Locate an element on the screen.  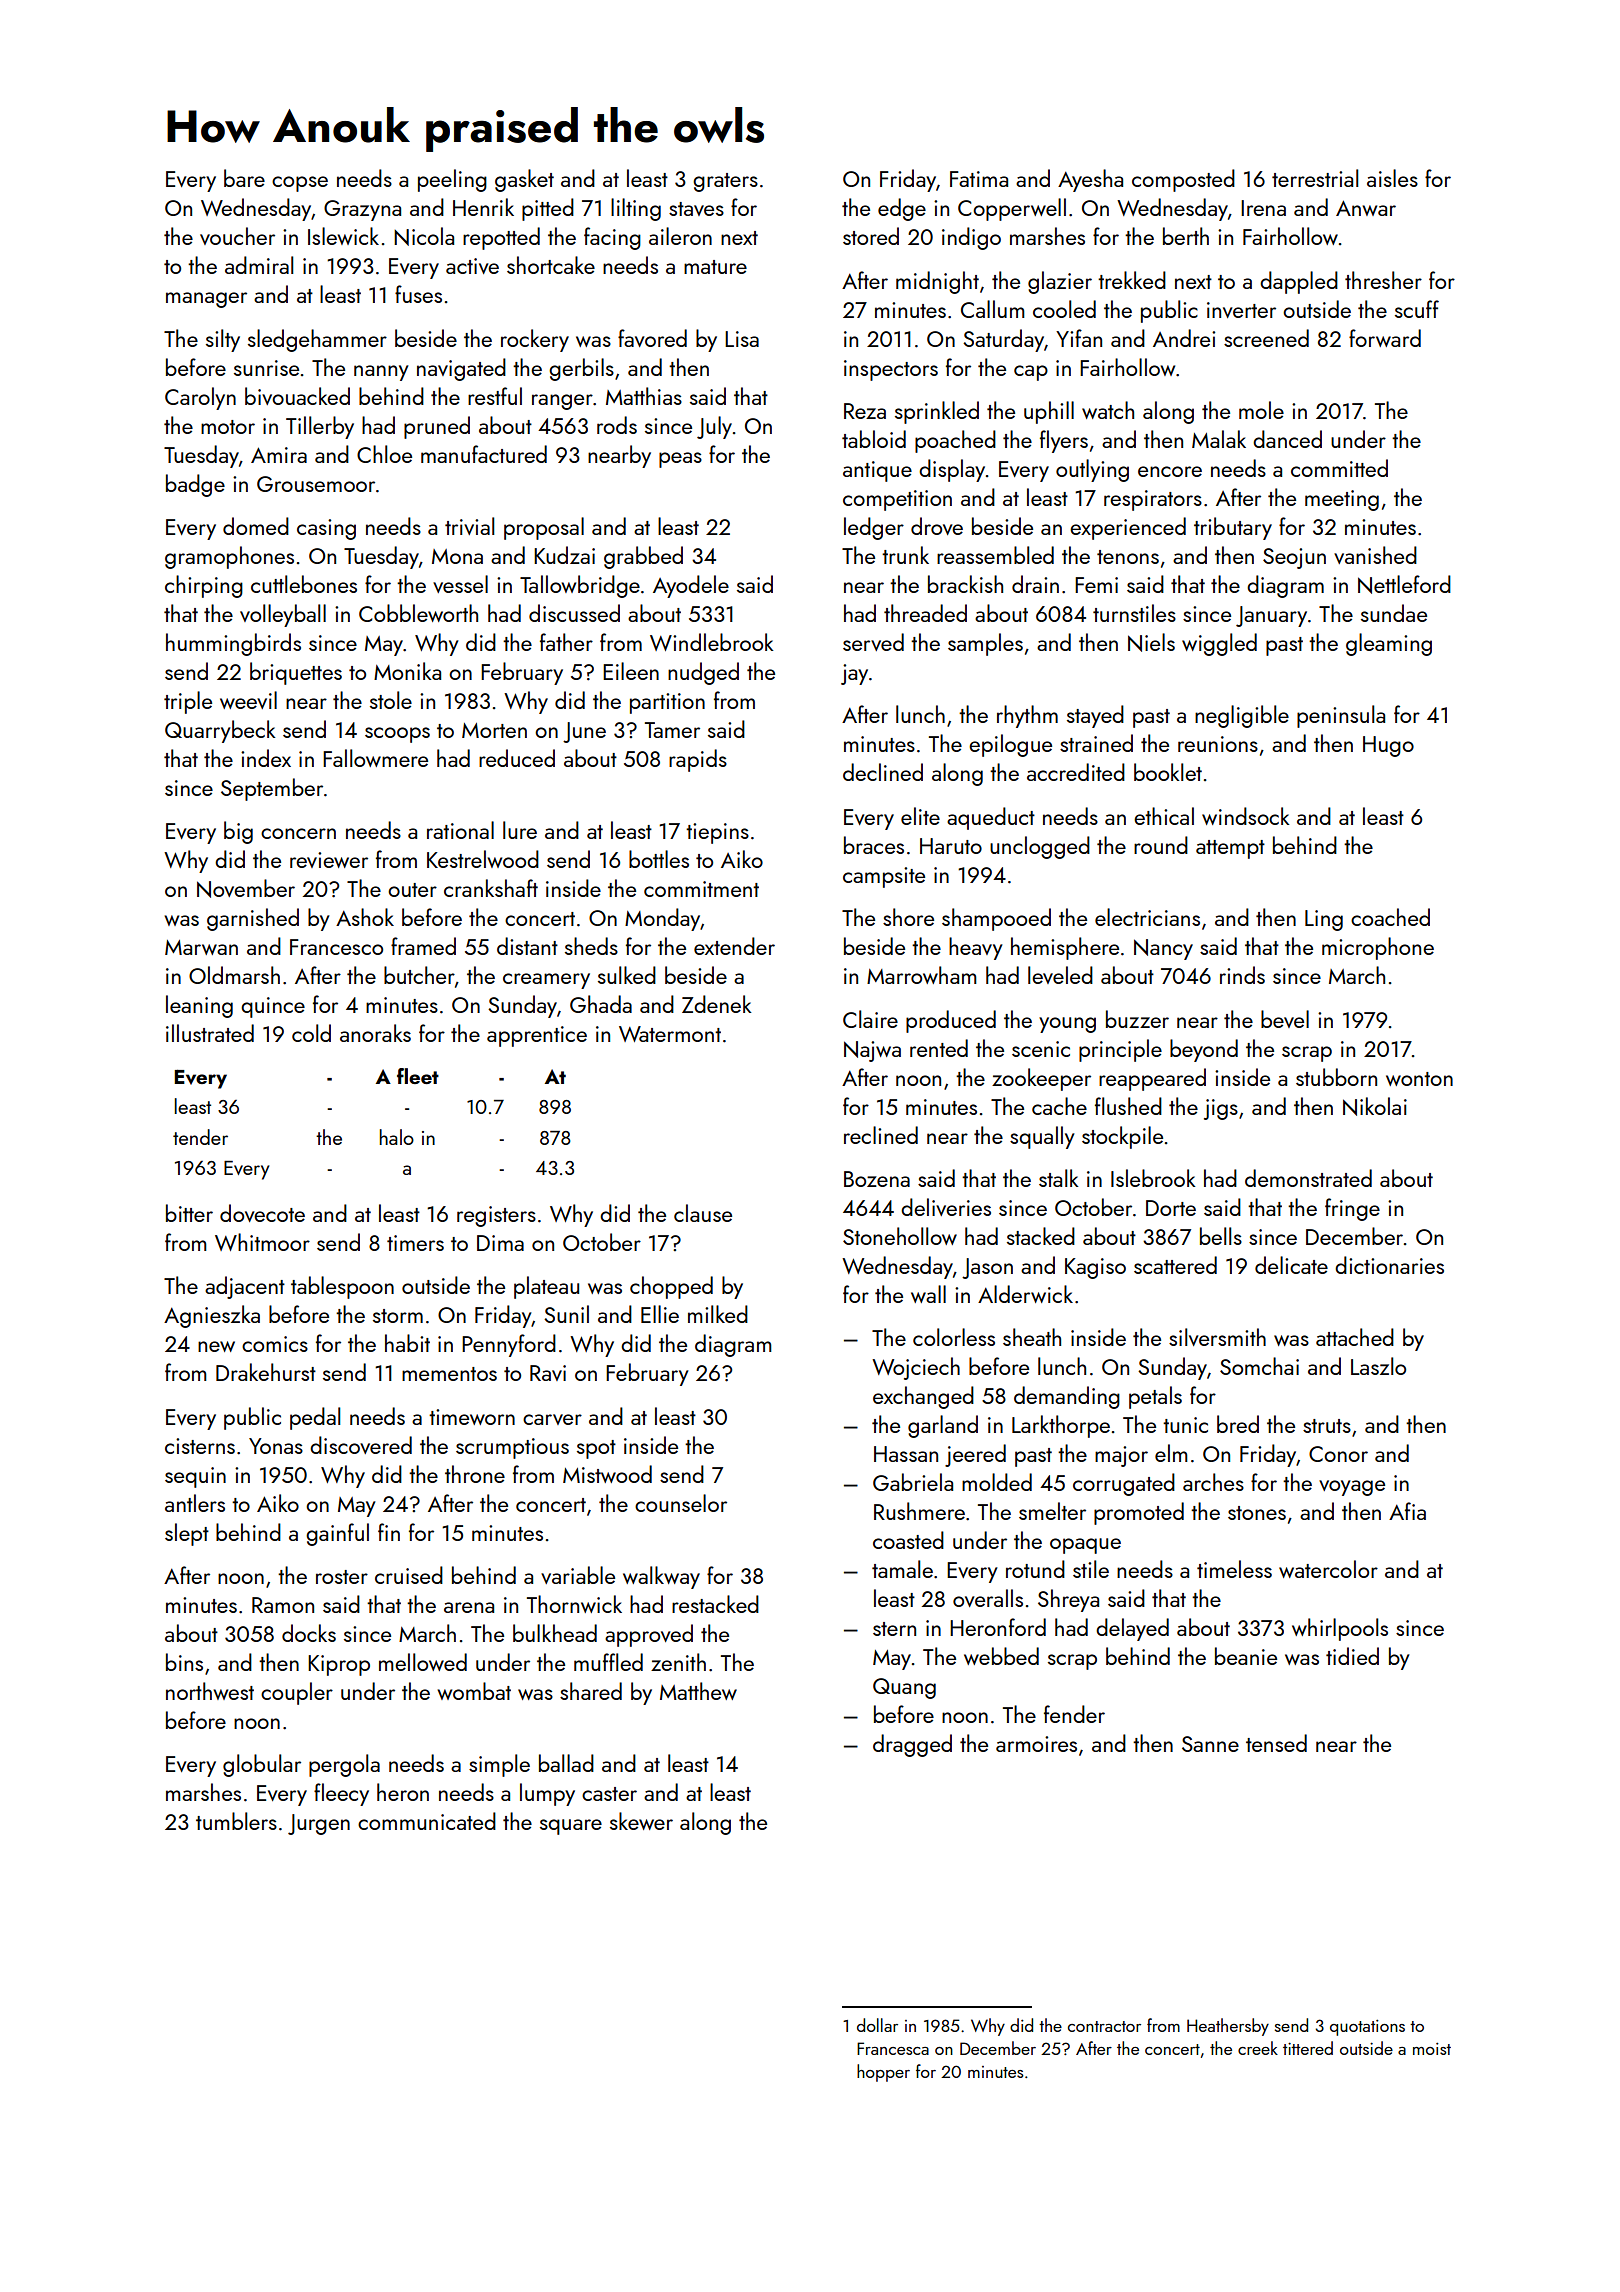
aisles is located at coordinates (1392, 178).
